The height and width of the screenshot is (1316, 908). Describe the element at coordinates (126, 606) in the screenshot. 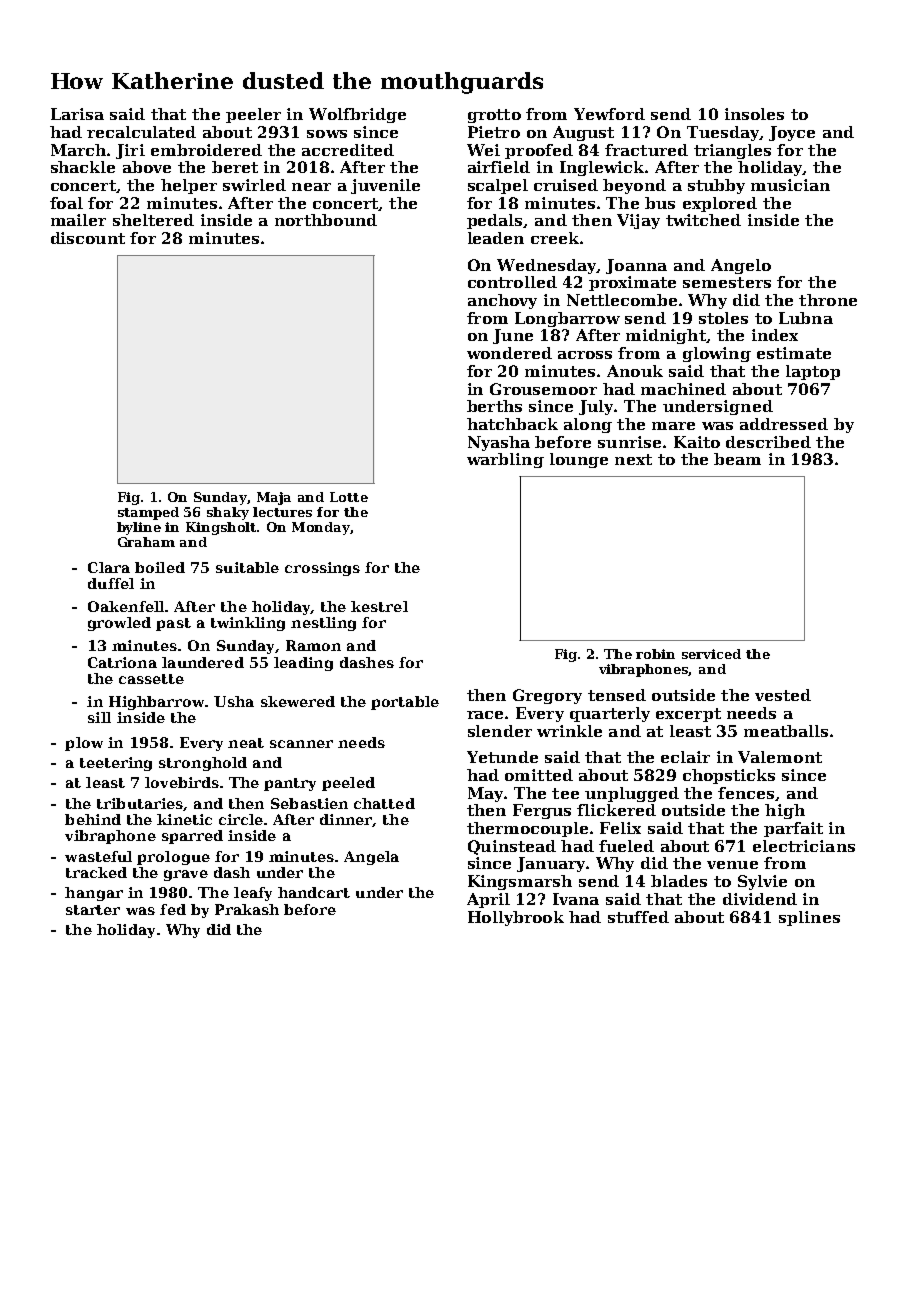

I see `Oakenfell` at that location.
